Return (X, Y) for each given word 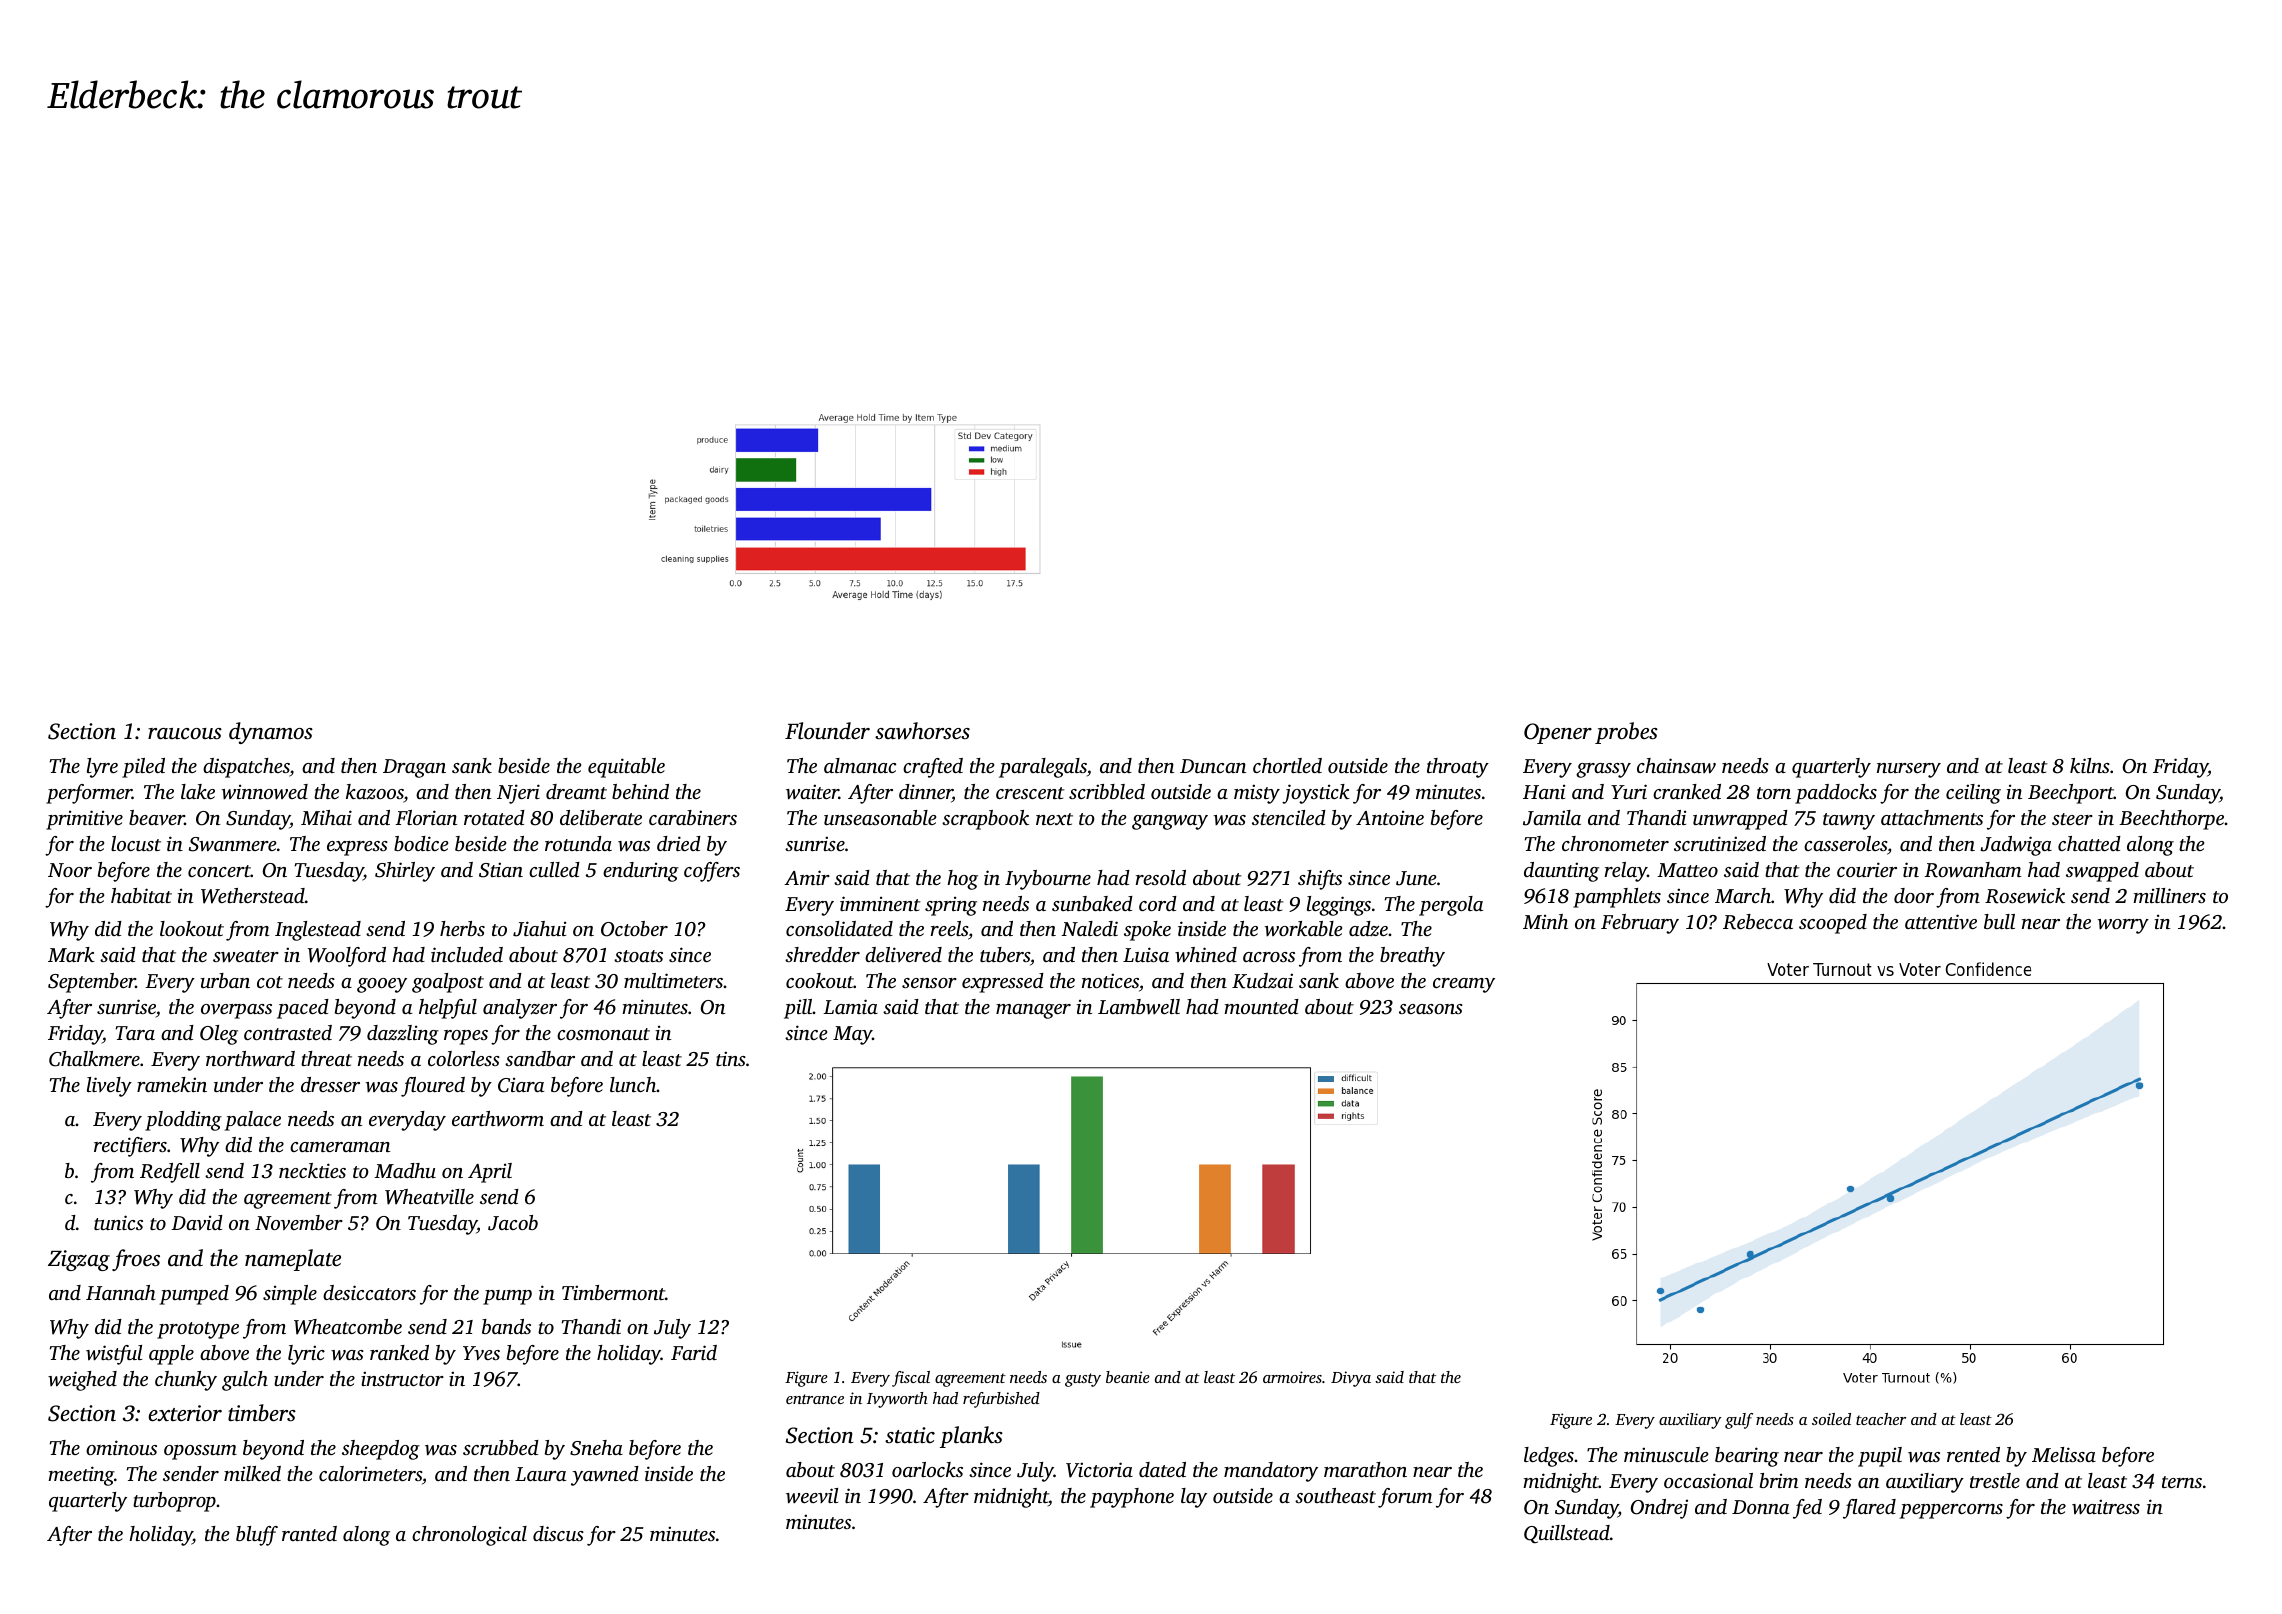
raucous (185, 734)
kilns (2090, 765)
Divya (1351, 1379)
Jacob (513, 1223)
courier (1867, 869)
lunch (633, 1084)
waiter (812, 792)
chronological (469, 1536)
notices (1110, 980)
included (467, 954)
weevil (812, 1496)
